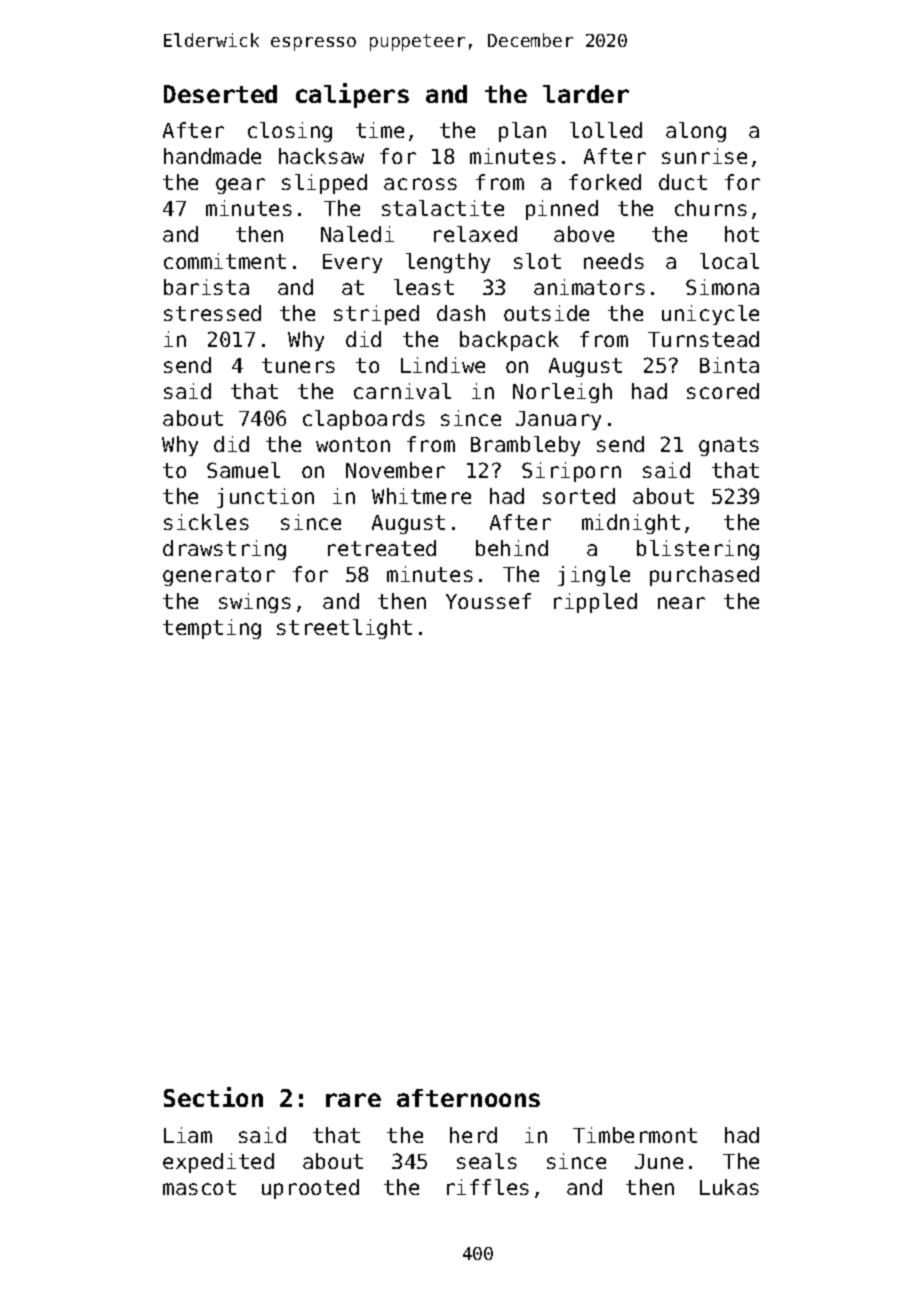 Image resolution: width=924 pixels, height=1311 pixels. I want to click on Whitmere, so click(421, 496).
